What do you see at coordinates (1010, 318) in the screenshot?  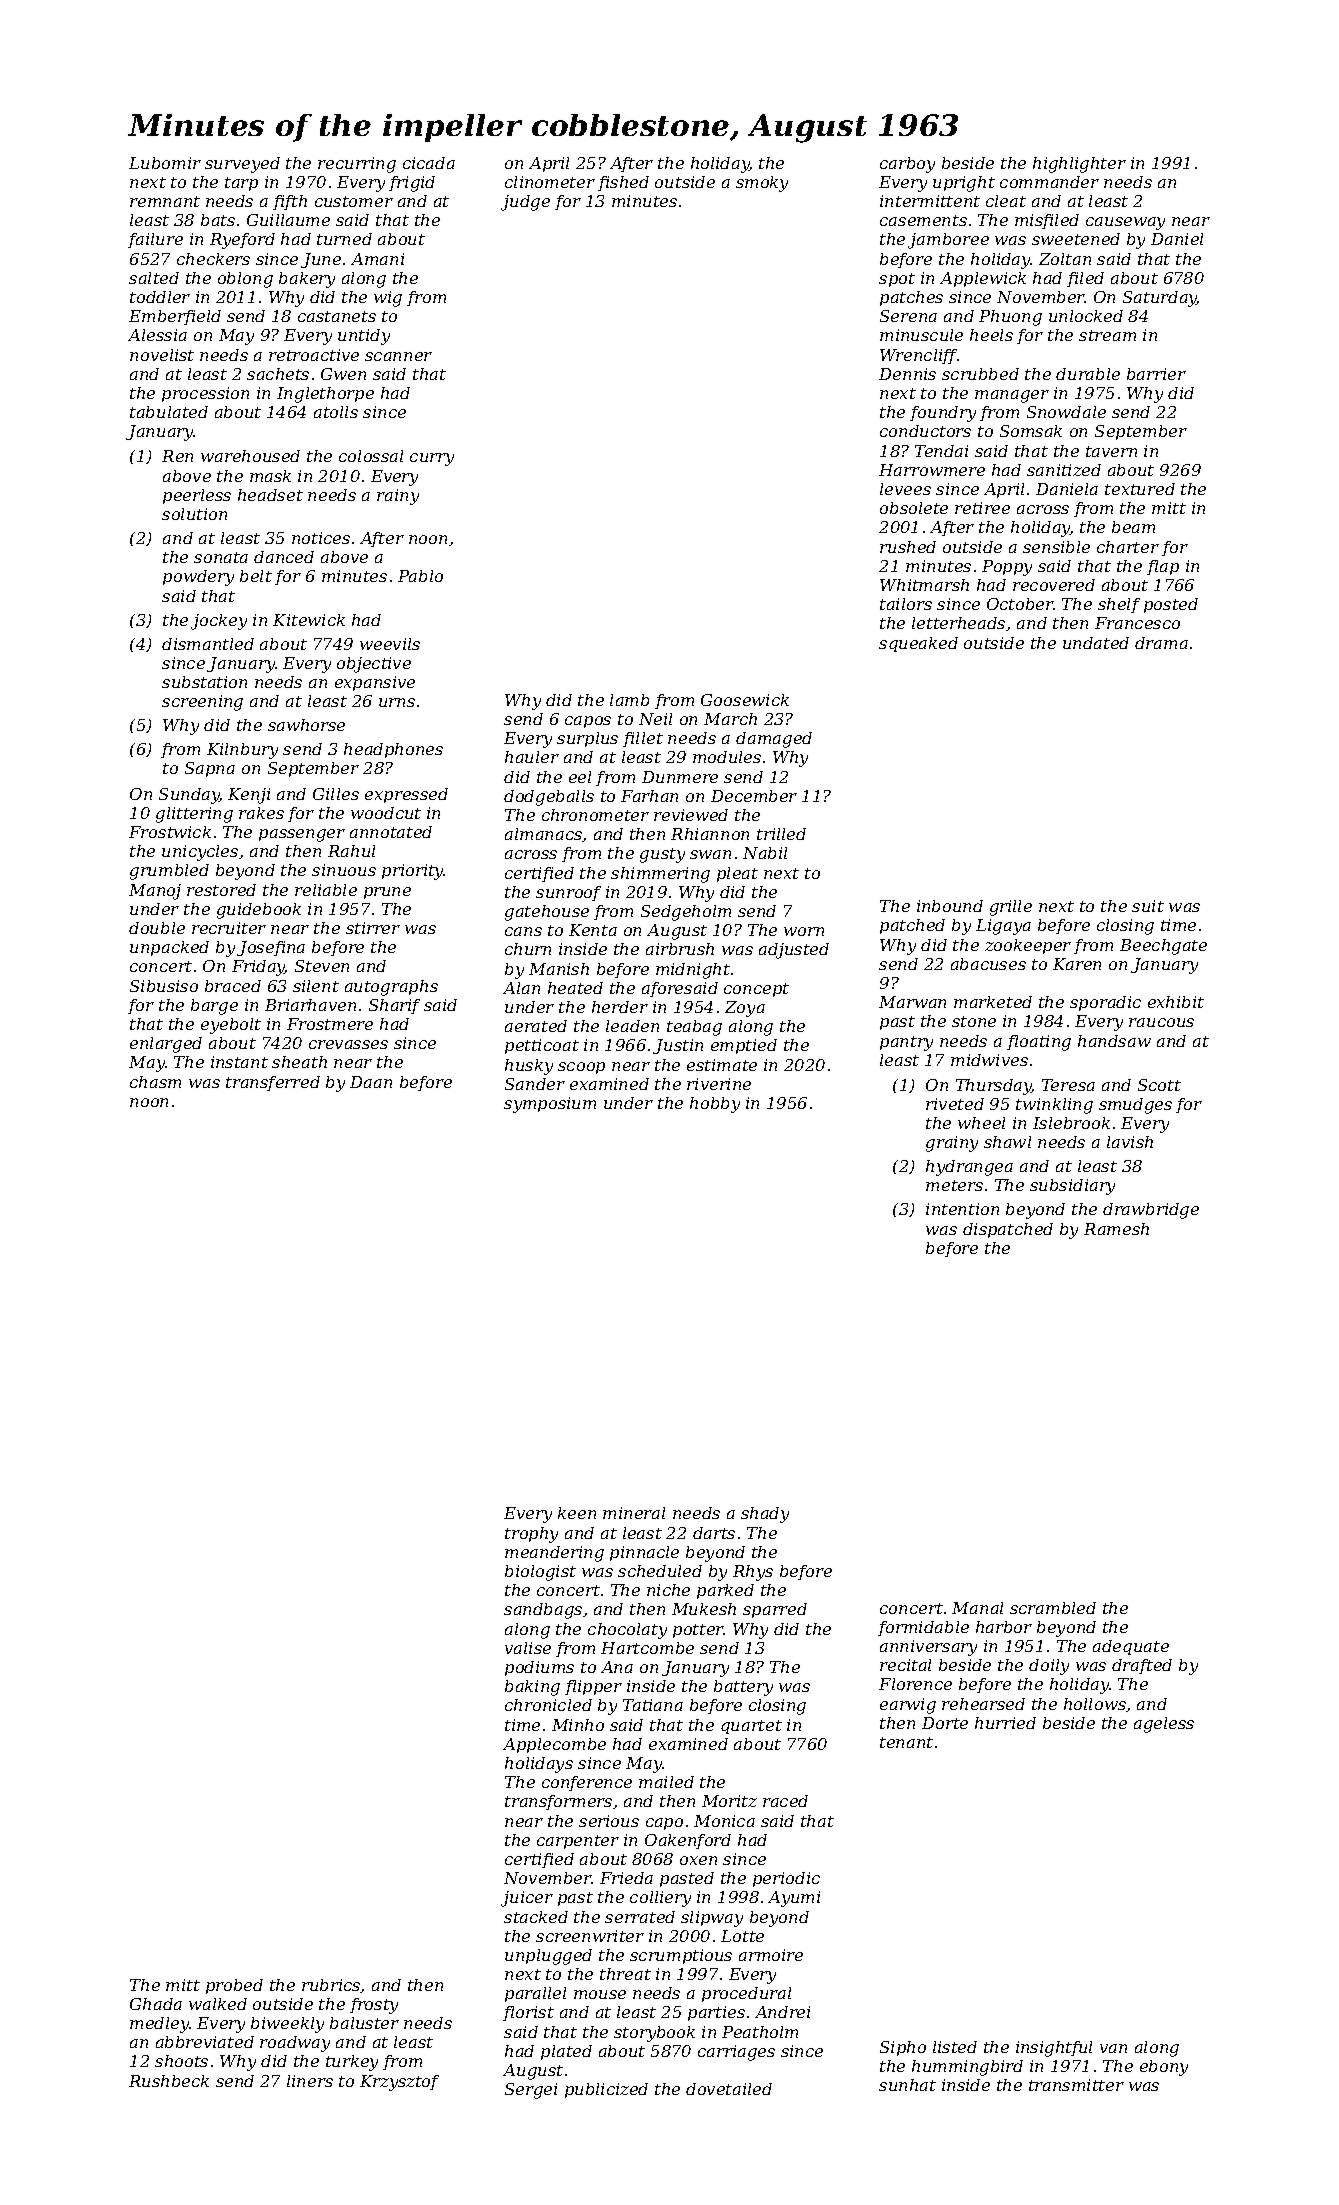 I see `Phuong` at bounding box center [1010, 318].
